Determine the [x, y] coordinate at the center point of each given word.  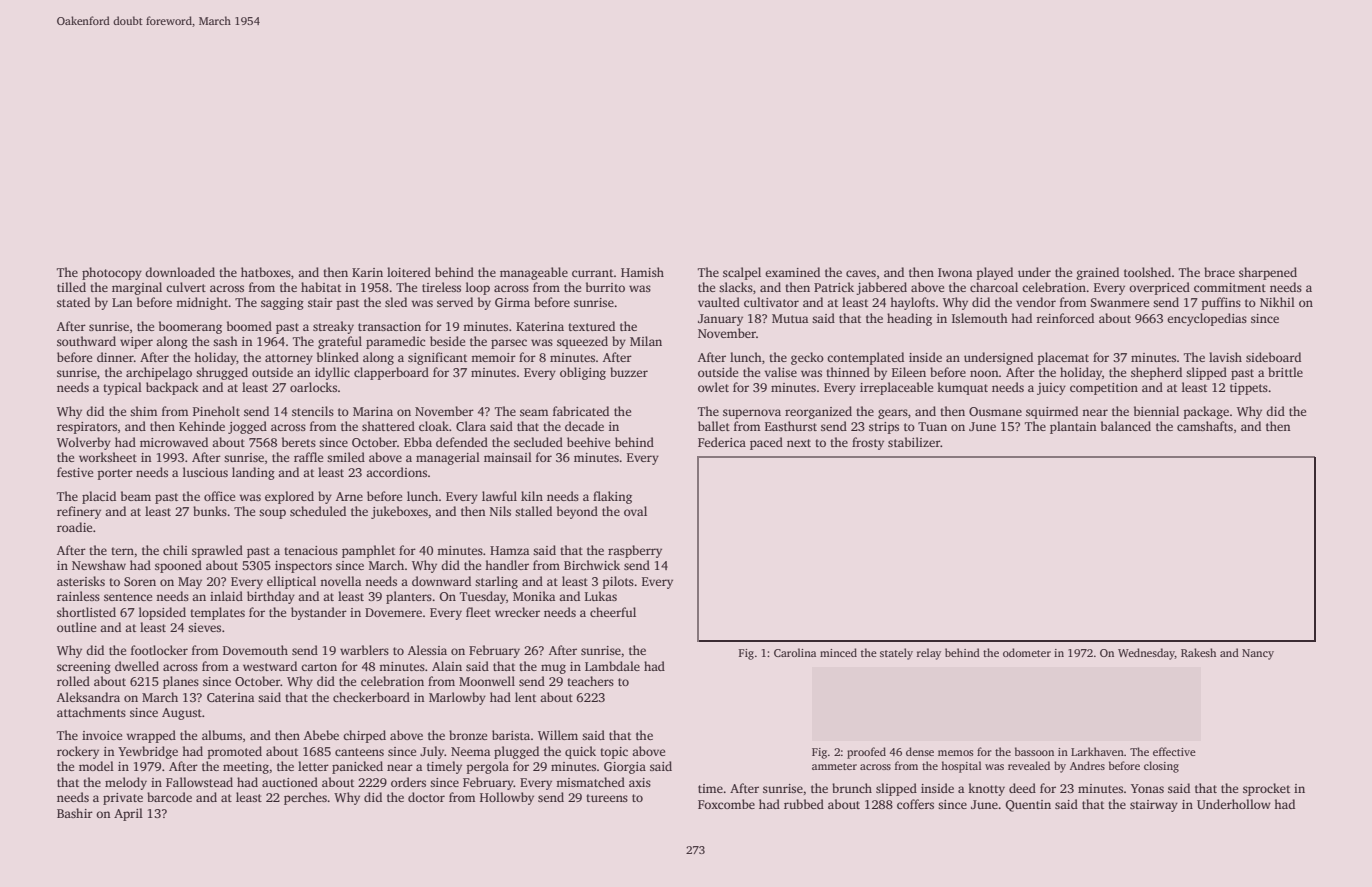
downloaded [180, 272]
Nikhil [1277, 302]
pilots [618, 582]
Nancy [1258, 654]
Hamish [642, 272]
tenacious [311, 550]
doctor [426, 797]
